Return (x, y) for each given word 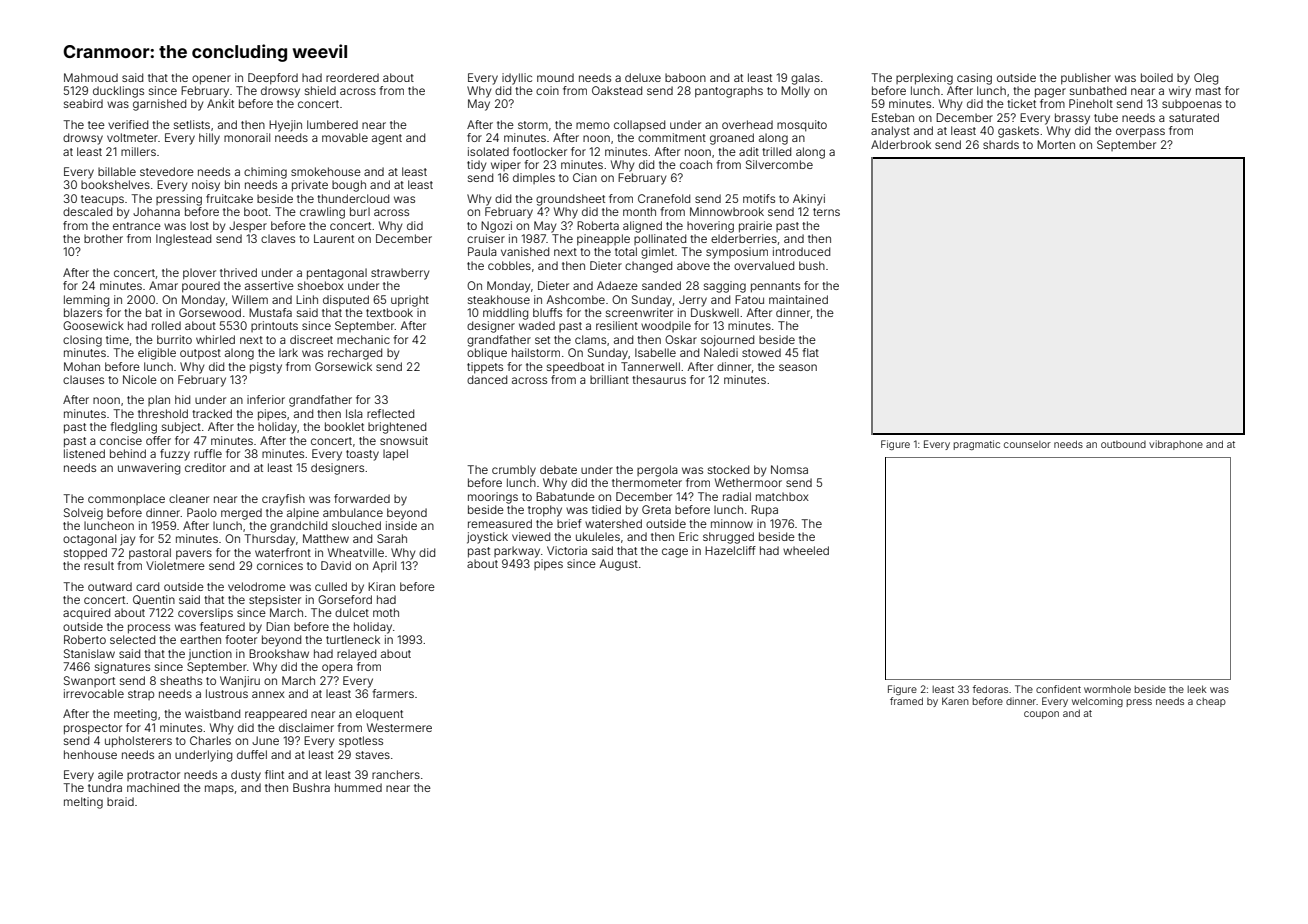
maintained (798, 299)
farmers (393, 693)
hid (182, 399)
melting (83, 803)
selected (132, 639)
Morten (1056, 144)
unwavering (149, 469)
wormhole (1107, 689)
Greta (656, 509)
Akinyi (809, 200)
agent (387, 139)
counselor (1027, 444)
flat (810, 352)
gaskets (1018, 132)
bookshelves (115, 184)
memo (593, 125)
